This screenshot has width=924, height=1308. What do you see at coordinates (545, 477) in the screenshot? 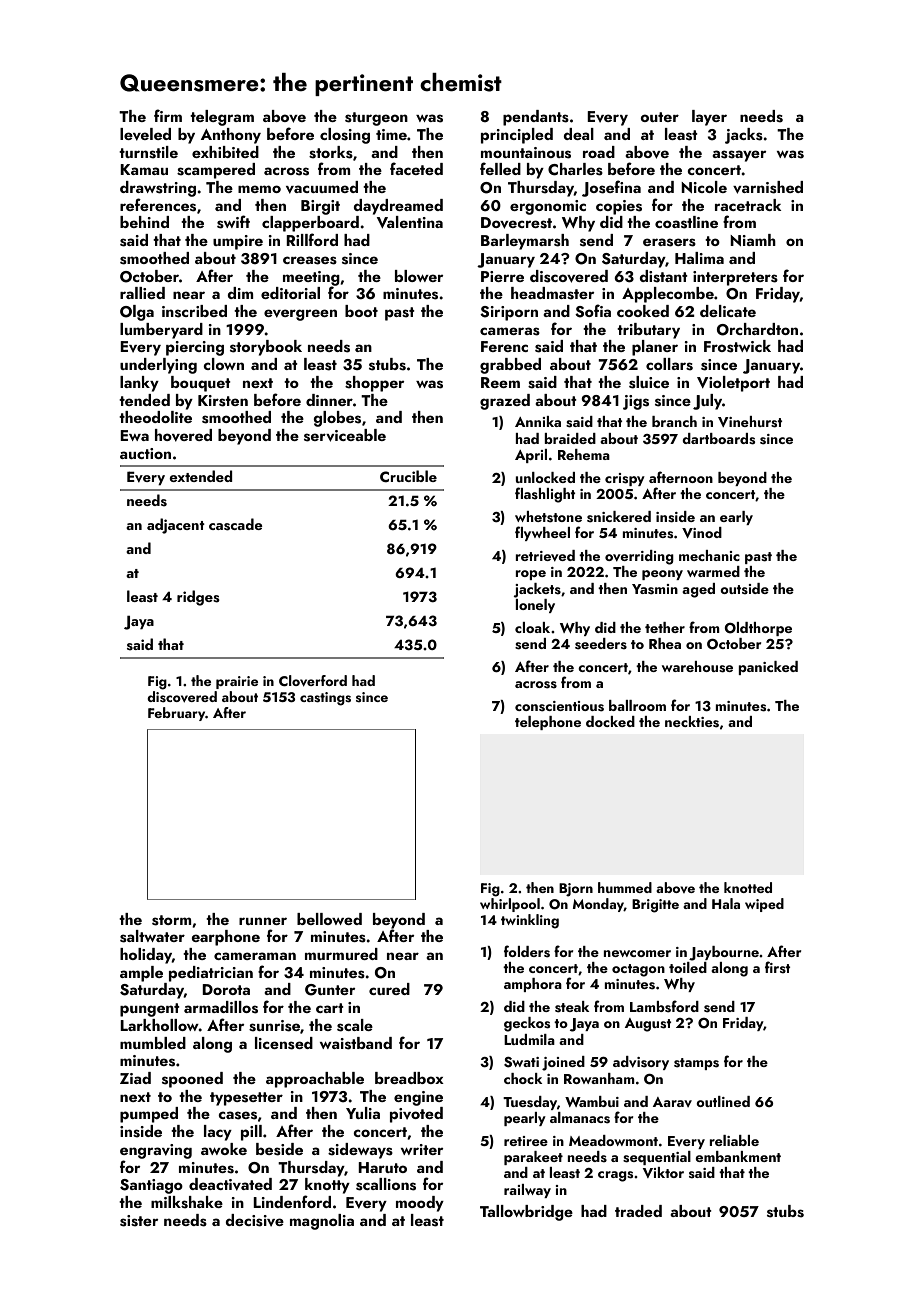
I see `unlocked` at bounding box center [545, 477].
